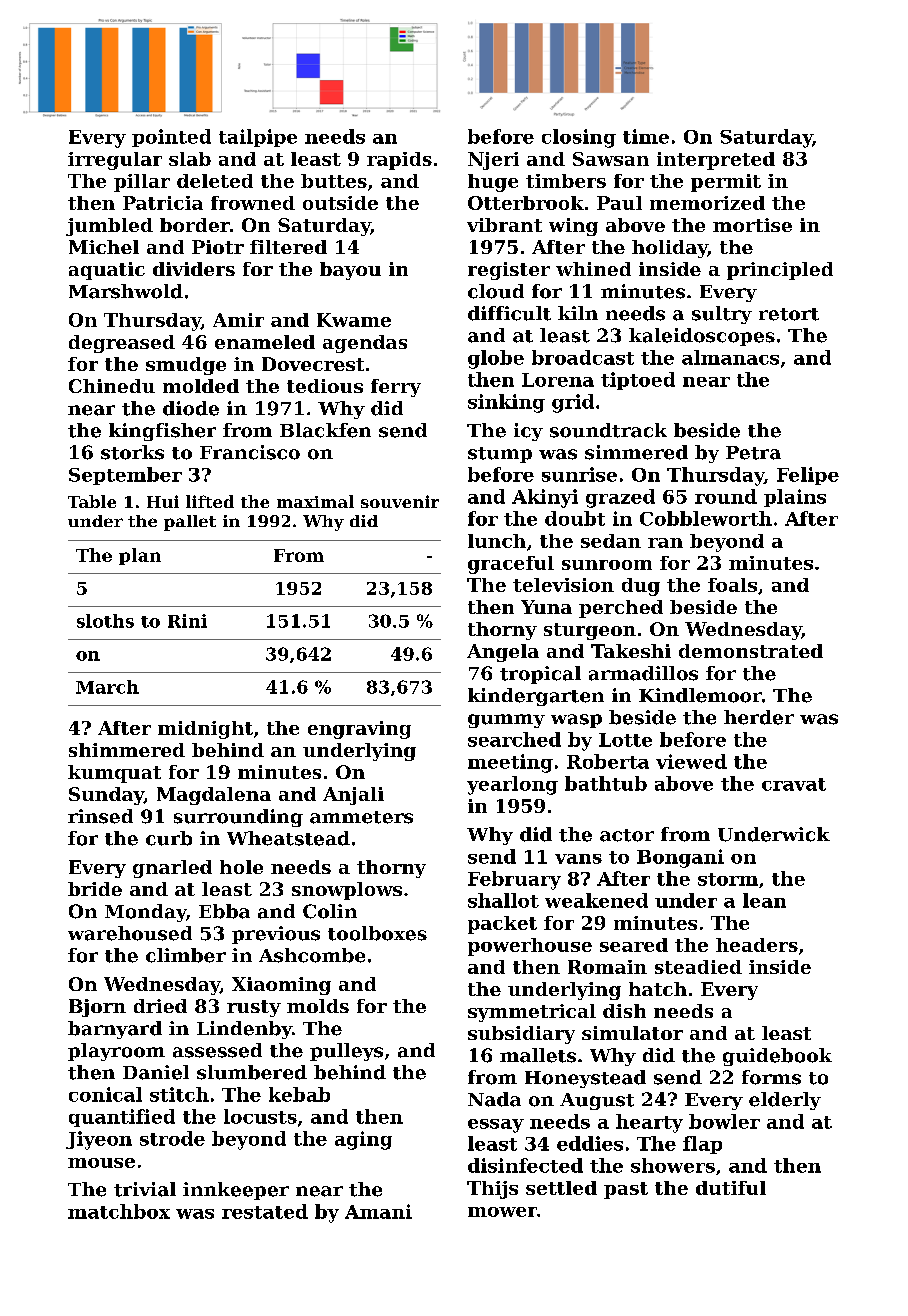  Describe the element at coordinates (502, 925) in the document. I see `packet` at that location.
